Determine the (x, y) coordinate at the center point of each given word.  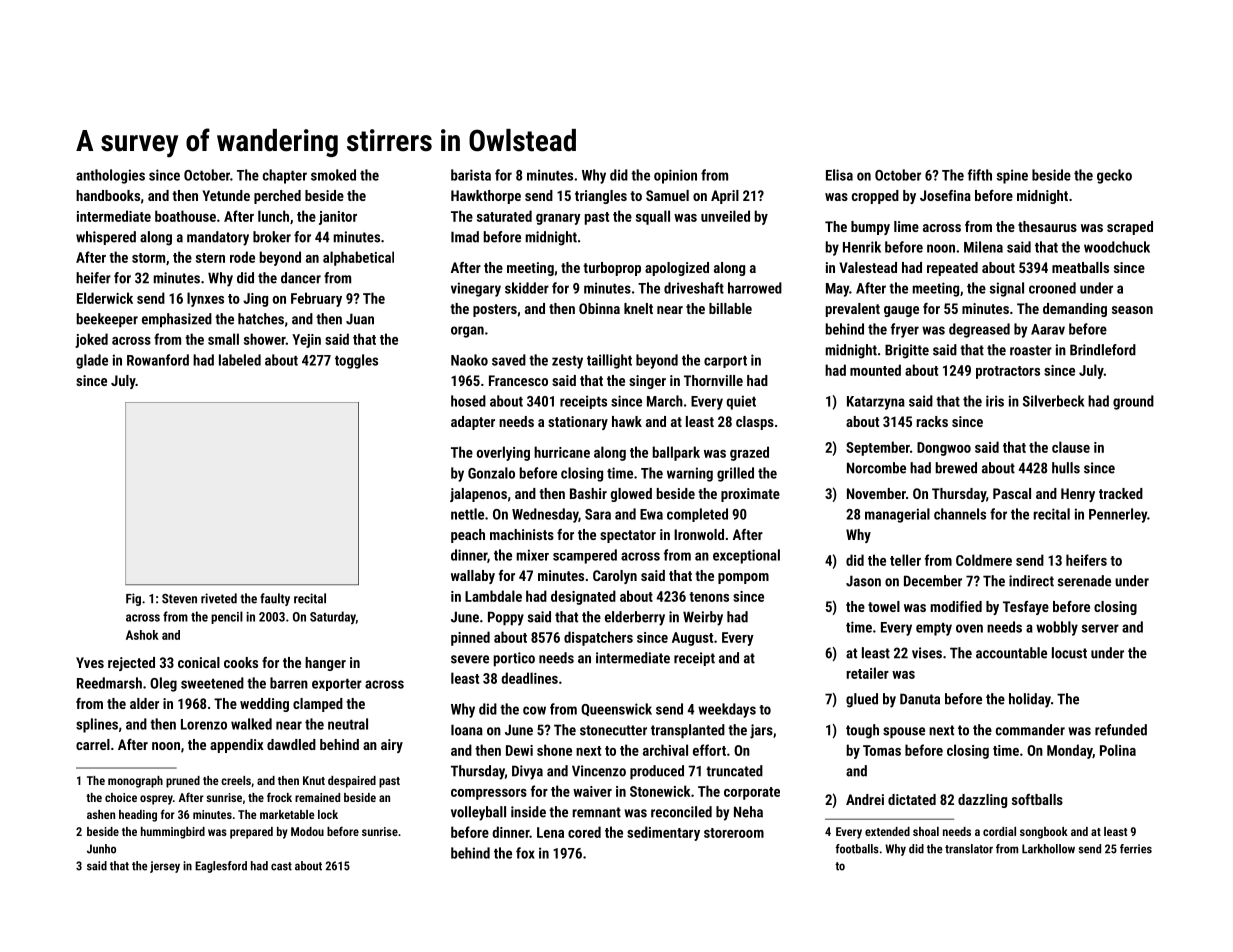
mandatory (218, 238)
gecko (1114, 176)
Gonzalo (491, 473)
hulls (1066, 468)
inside (528, 812)
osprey (156, 800)
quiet (741, 402)
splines (97, 725)
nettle (467, 514)
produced (657, 772)
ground (1133, 402)
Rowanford (158, 360)
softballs (1037, 799)
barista (471, 175)
